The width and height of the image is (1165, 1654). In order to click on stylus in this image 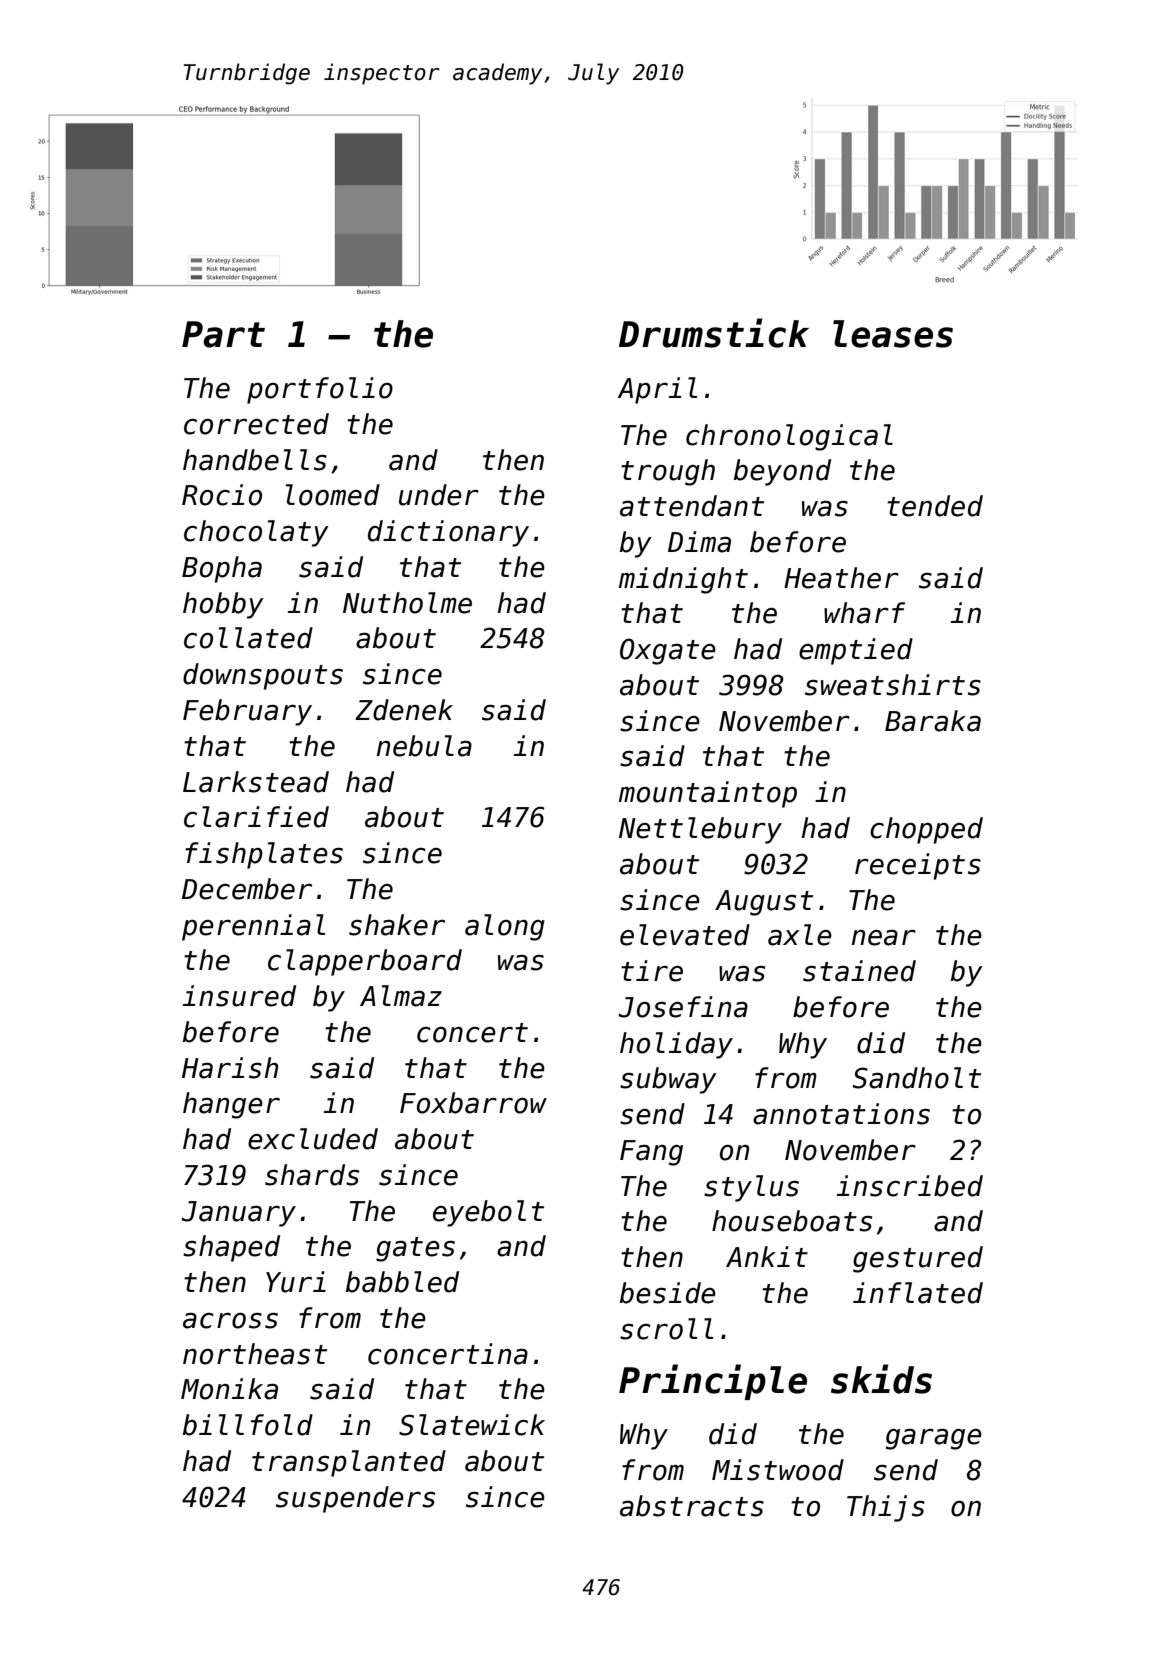, I will do `click(751, 1188)`.
